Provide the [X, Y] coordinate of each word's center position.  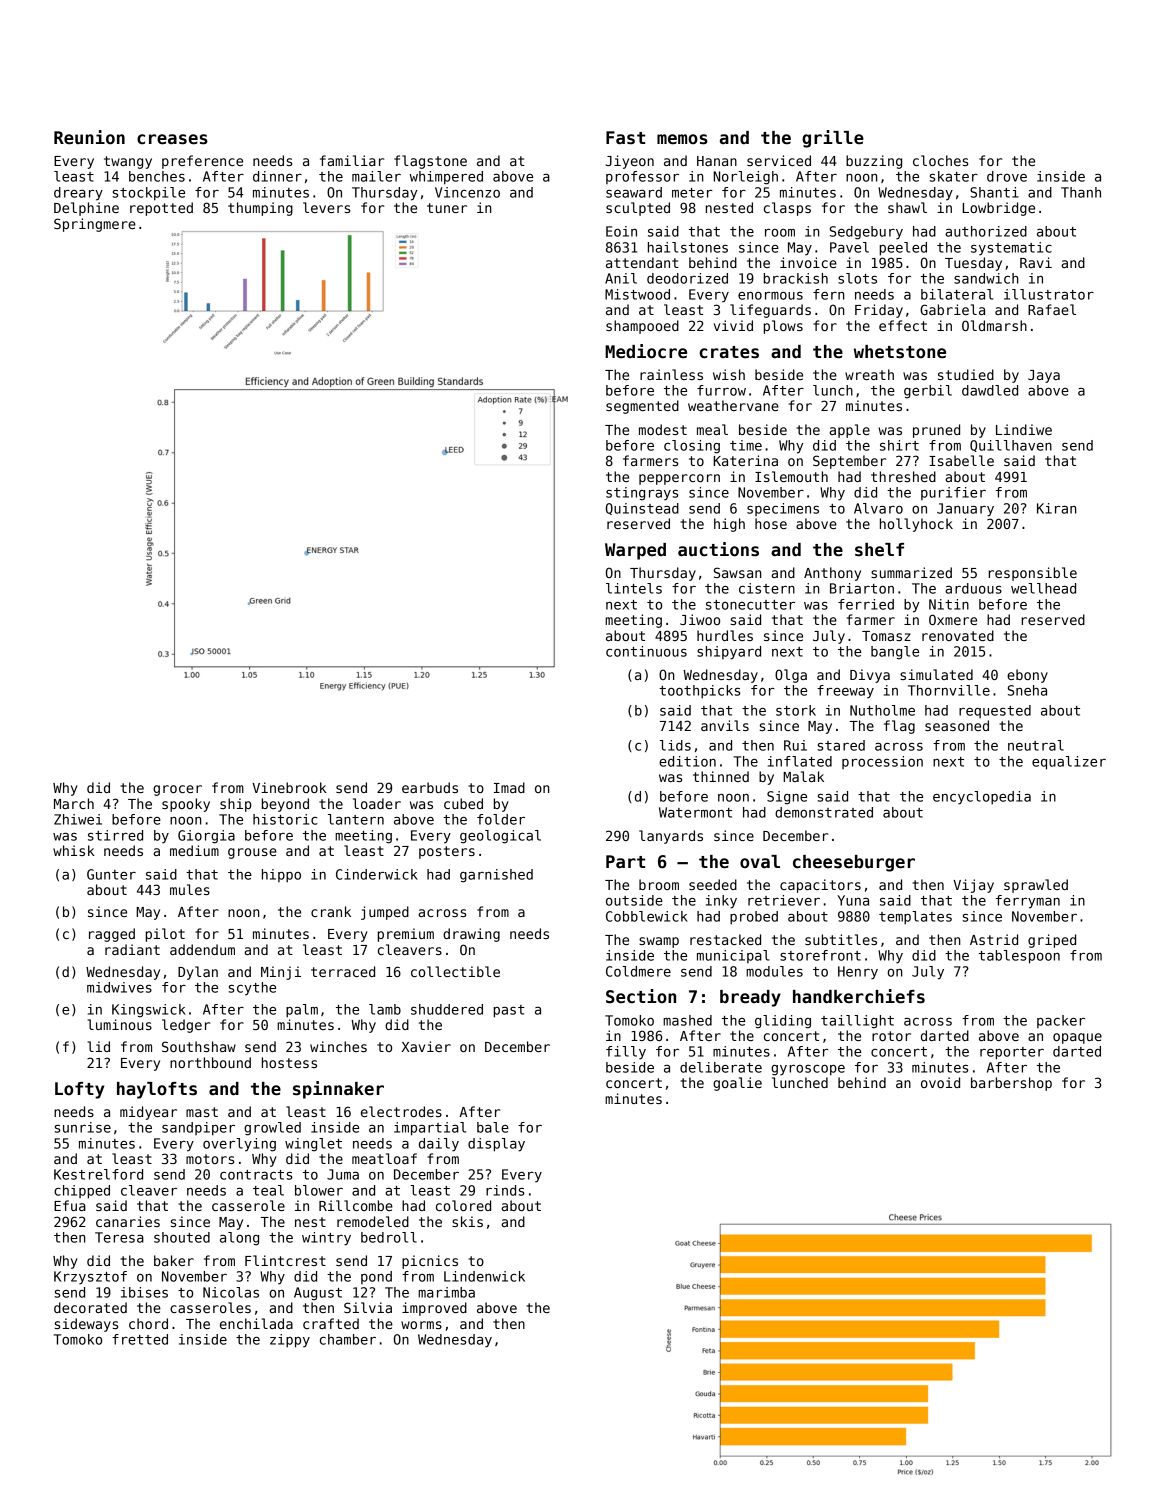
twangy [128, 162]
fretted [140, 1339]
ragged [112, 935]
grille [833, 139]
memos [682, 139]
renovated [958, 635]
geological [500, 837]
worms [421, 1325]
